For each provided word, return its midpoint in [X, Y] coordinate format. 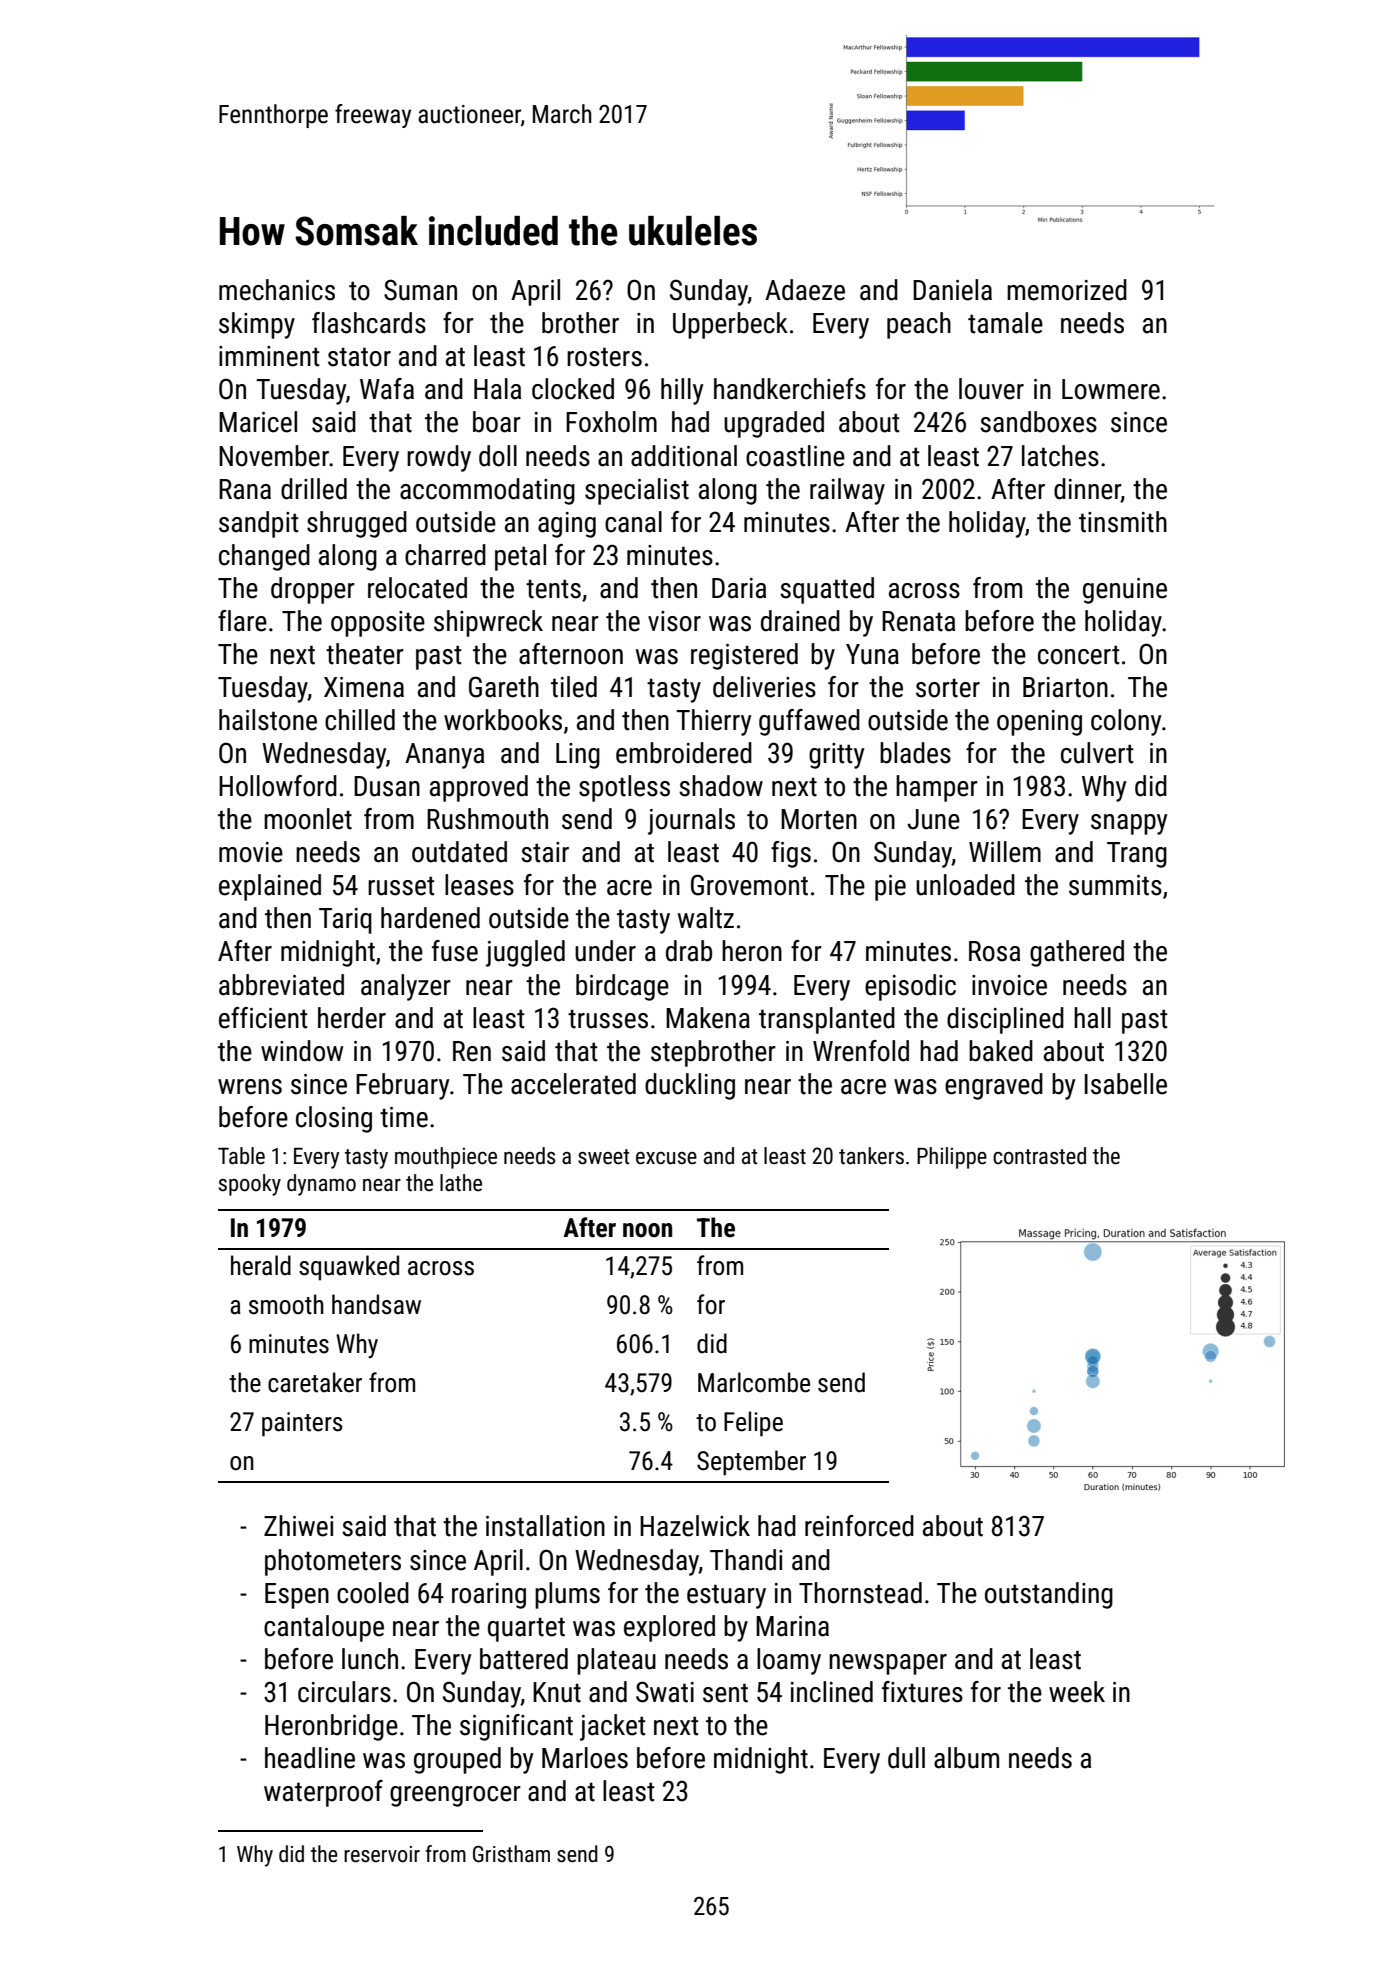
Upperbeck [730, 325]
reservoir [382, 1854]
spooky [250, 1185]
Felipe [753, 1424]
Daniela [952, 290]
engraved [994, 1086]
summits [1115, 885]
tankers [871, 1156]
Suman [420, 290]
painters [302, 1424]
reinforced [859, 1526]
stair [545, 852]
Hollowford [278, 786]
